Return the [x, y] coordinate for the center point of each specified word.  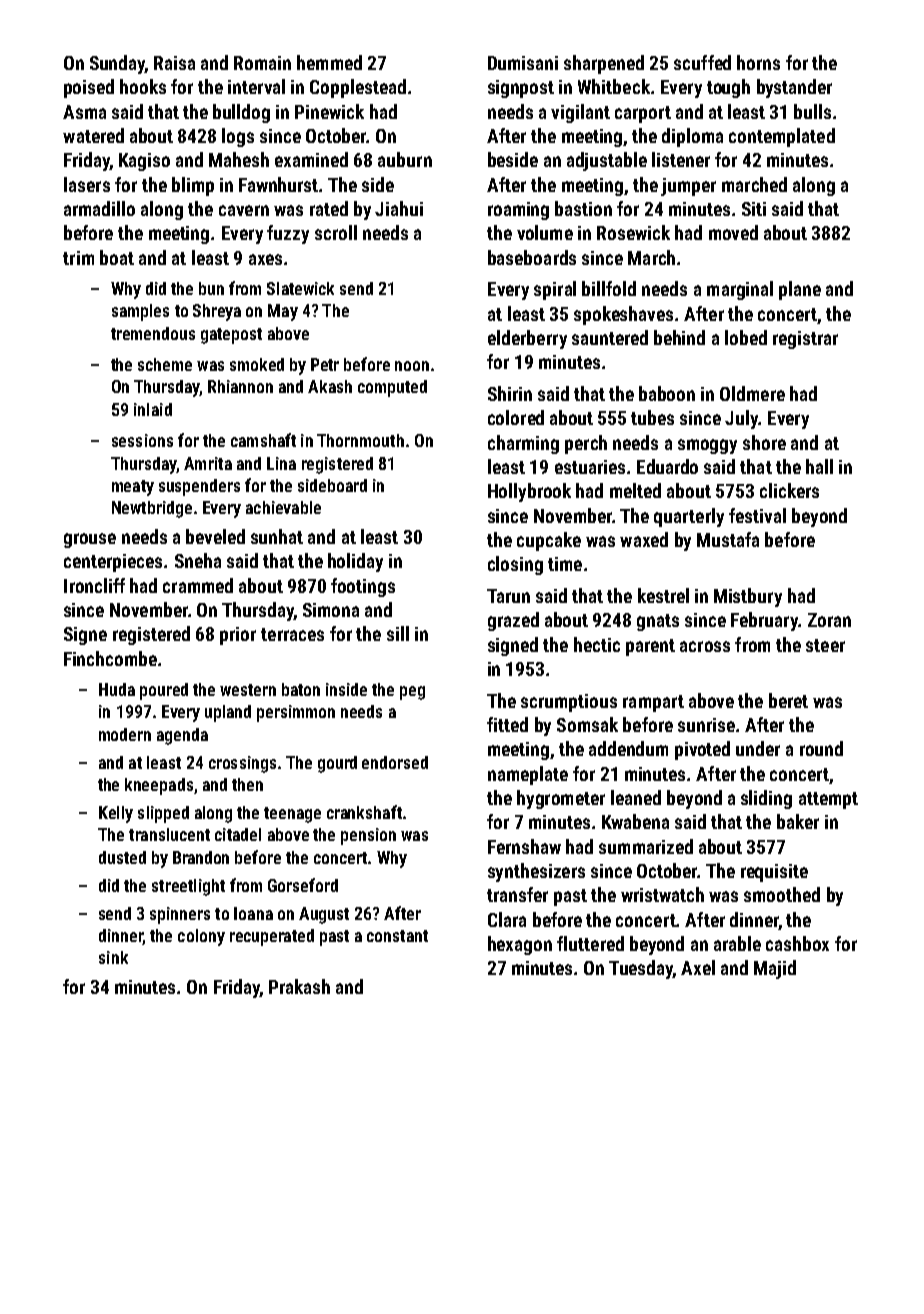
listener [681, 159]
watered [93, 135]
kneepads [159, 786]
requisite [774, 873]
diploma [692, 137]
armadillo [99, 208]
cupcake [549, 541]
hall [819, 466]
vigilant [580, 113]
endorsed [395, 762]
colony [201, 937]
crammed [198, 585]
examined [311, 159]
